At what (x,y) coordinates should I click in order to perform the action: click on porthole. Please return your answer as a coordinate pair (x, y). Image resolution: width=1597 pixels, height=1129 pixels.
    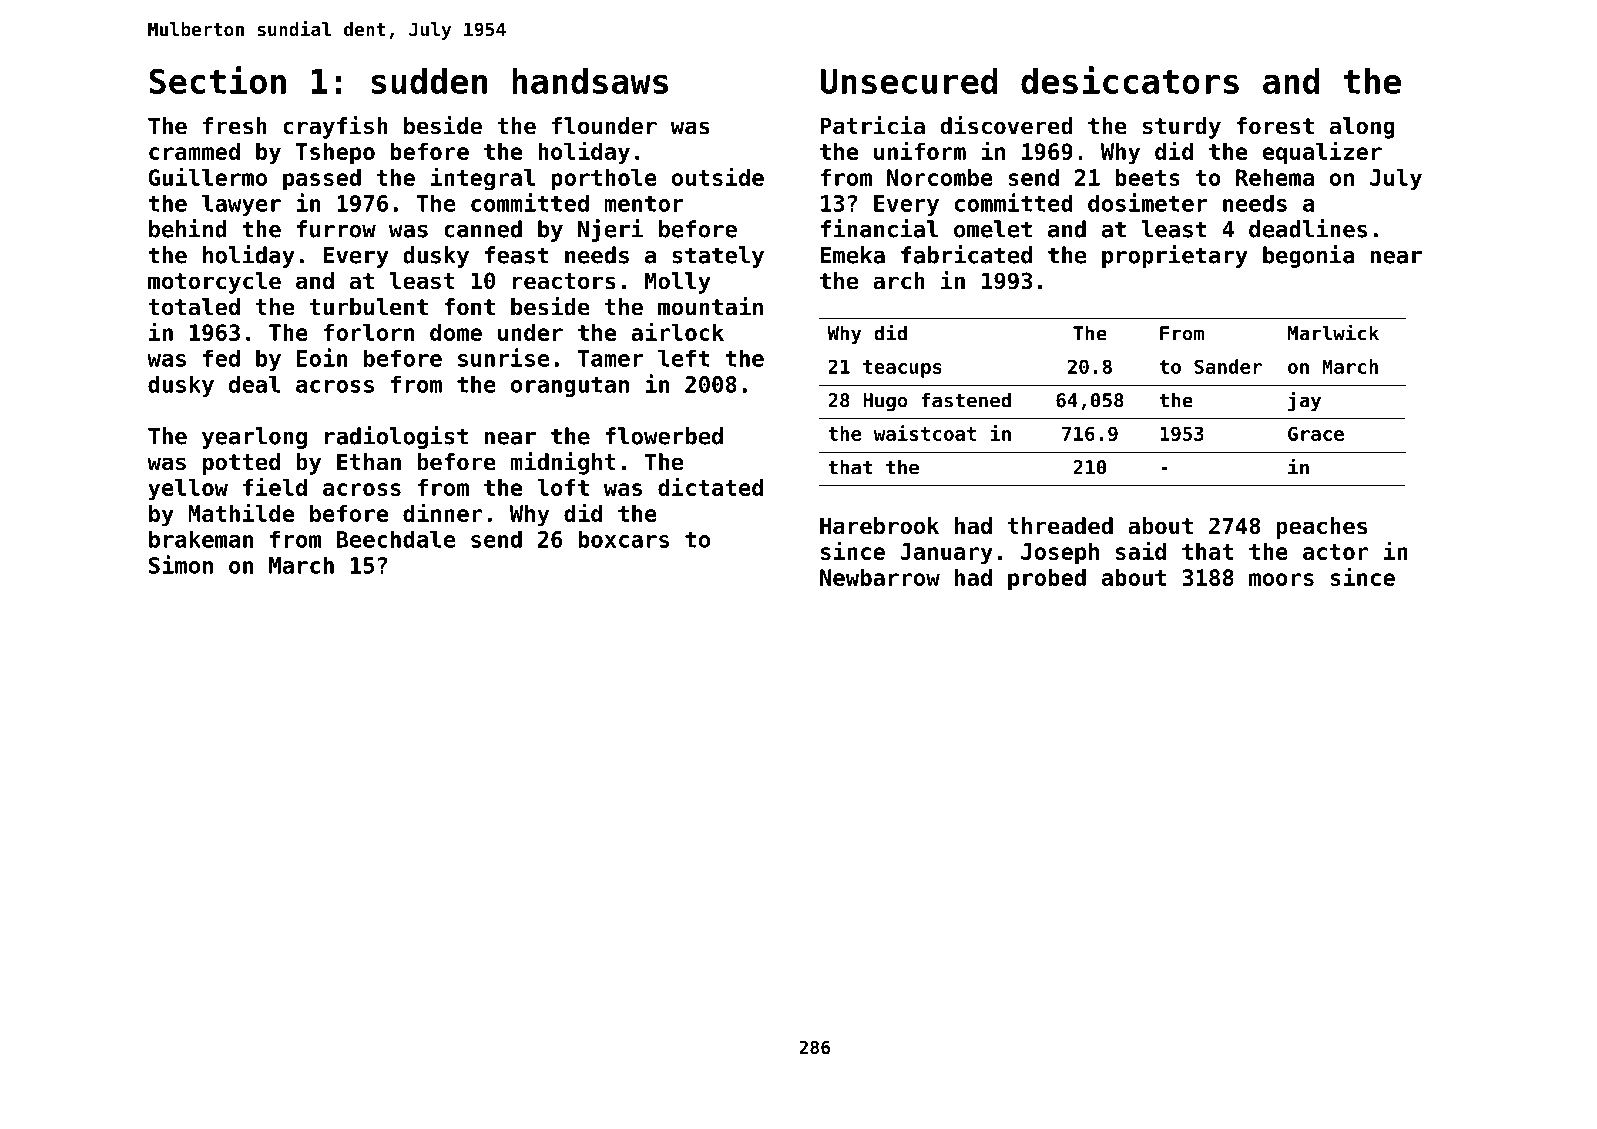
    Looking at the image, I should click on (604, 180).
